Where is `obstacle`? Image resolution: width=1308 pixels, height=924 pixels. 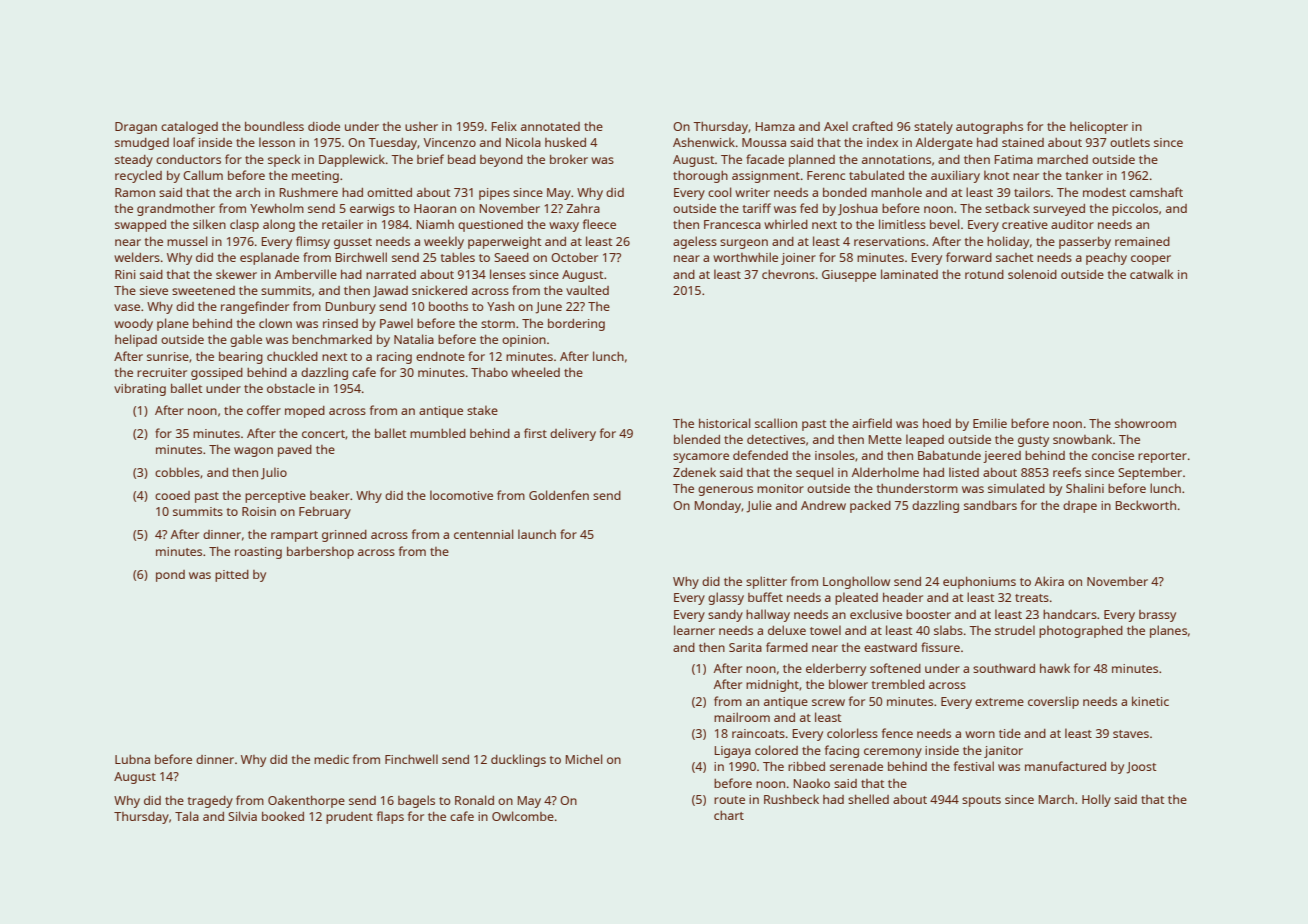
obstacle is located at coordinates (291, 388).
